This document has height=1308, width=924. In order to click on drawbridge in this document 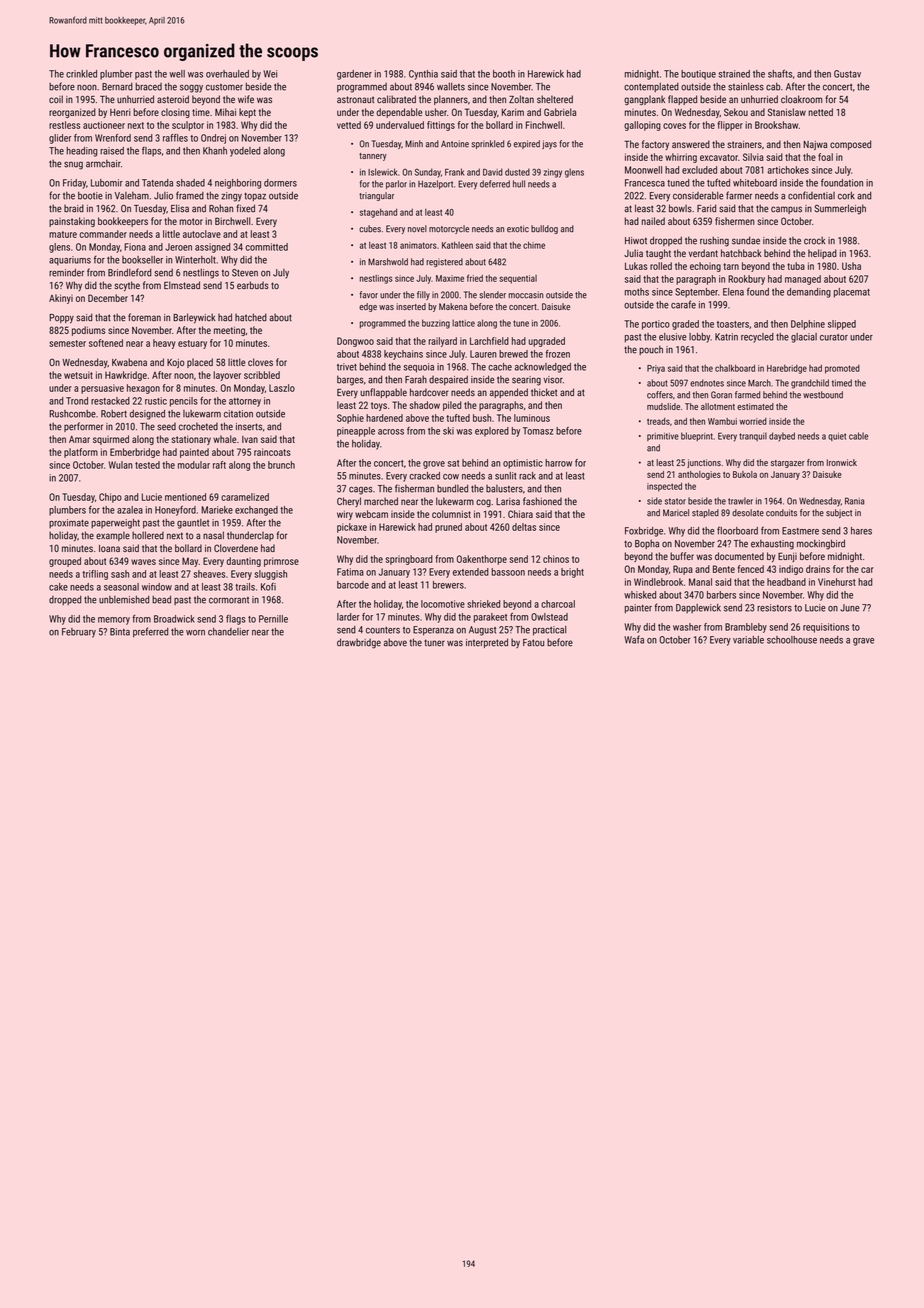, I will do `click(359, 643)`.
